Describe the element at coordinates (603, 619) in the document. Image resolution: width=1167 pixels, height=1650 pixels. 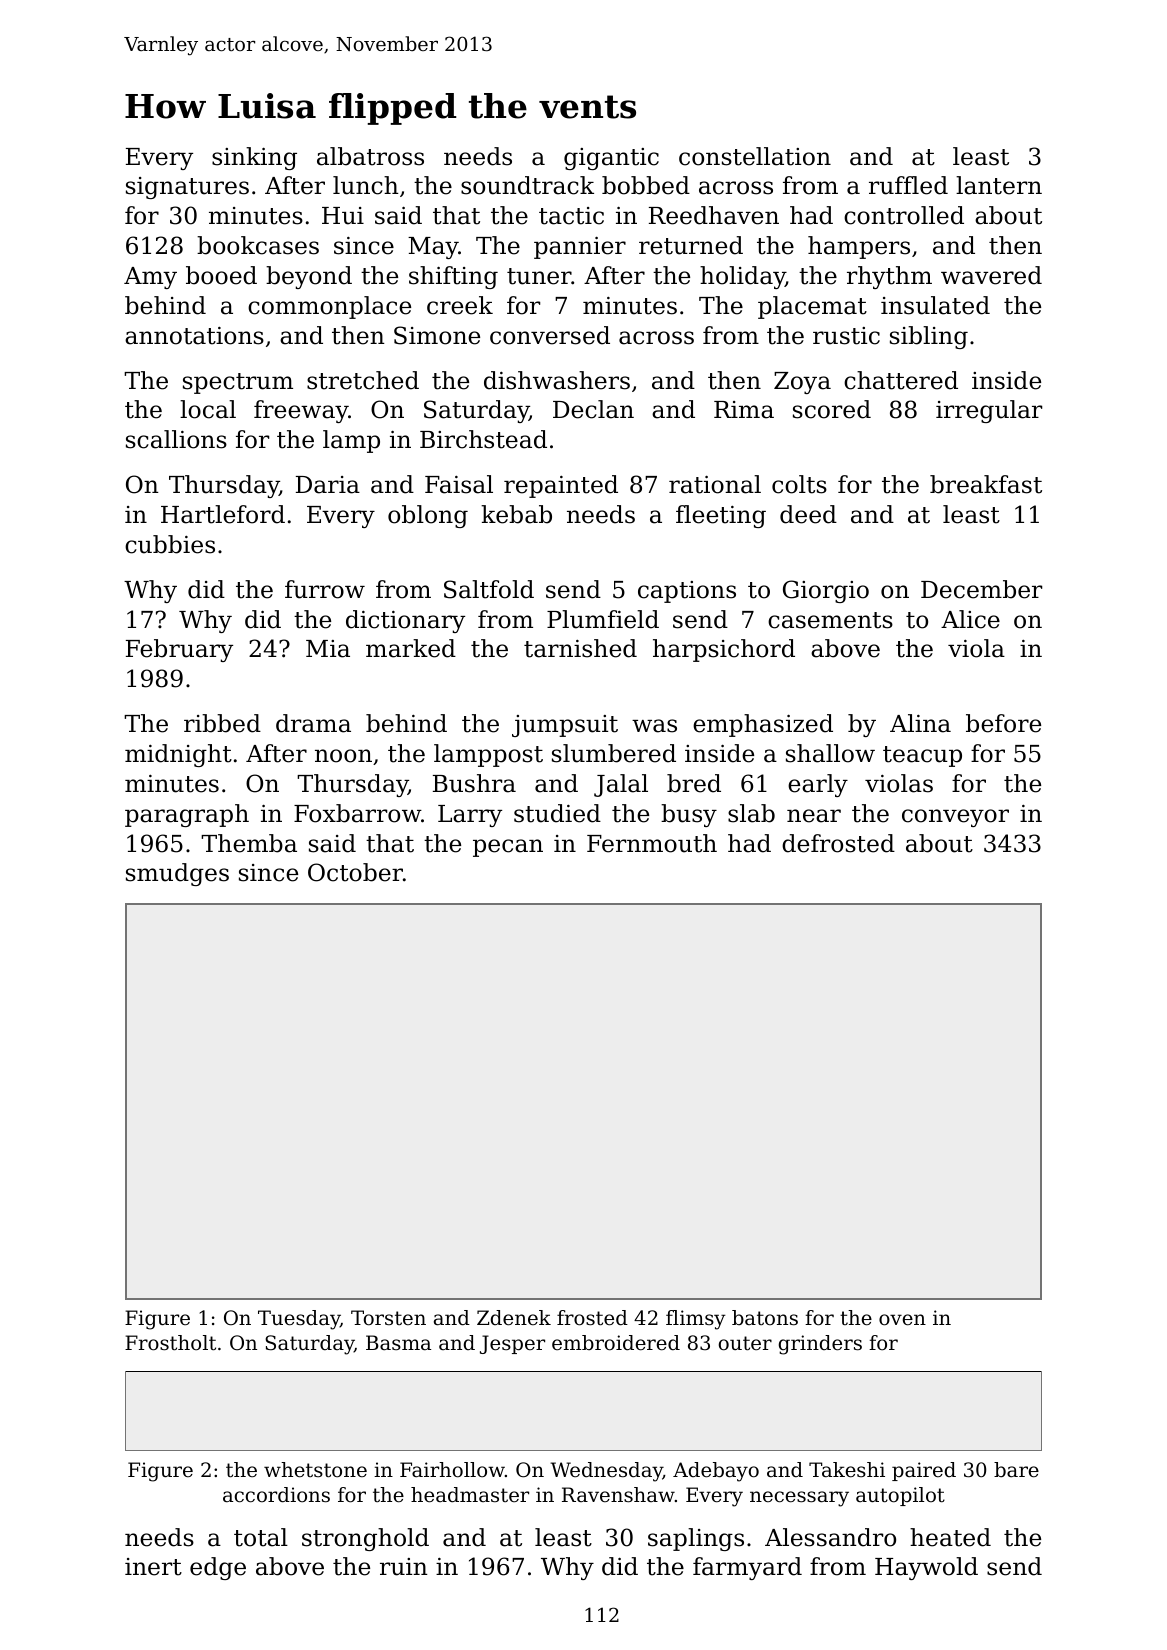
I see `Plumfield` at that location.
